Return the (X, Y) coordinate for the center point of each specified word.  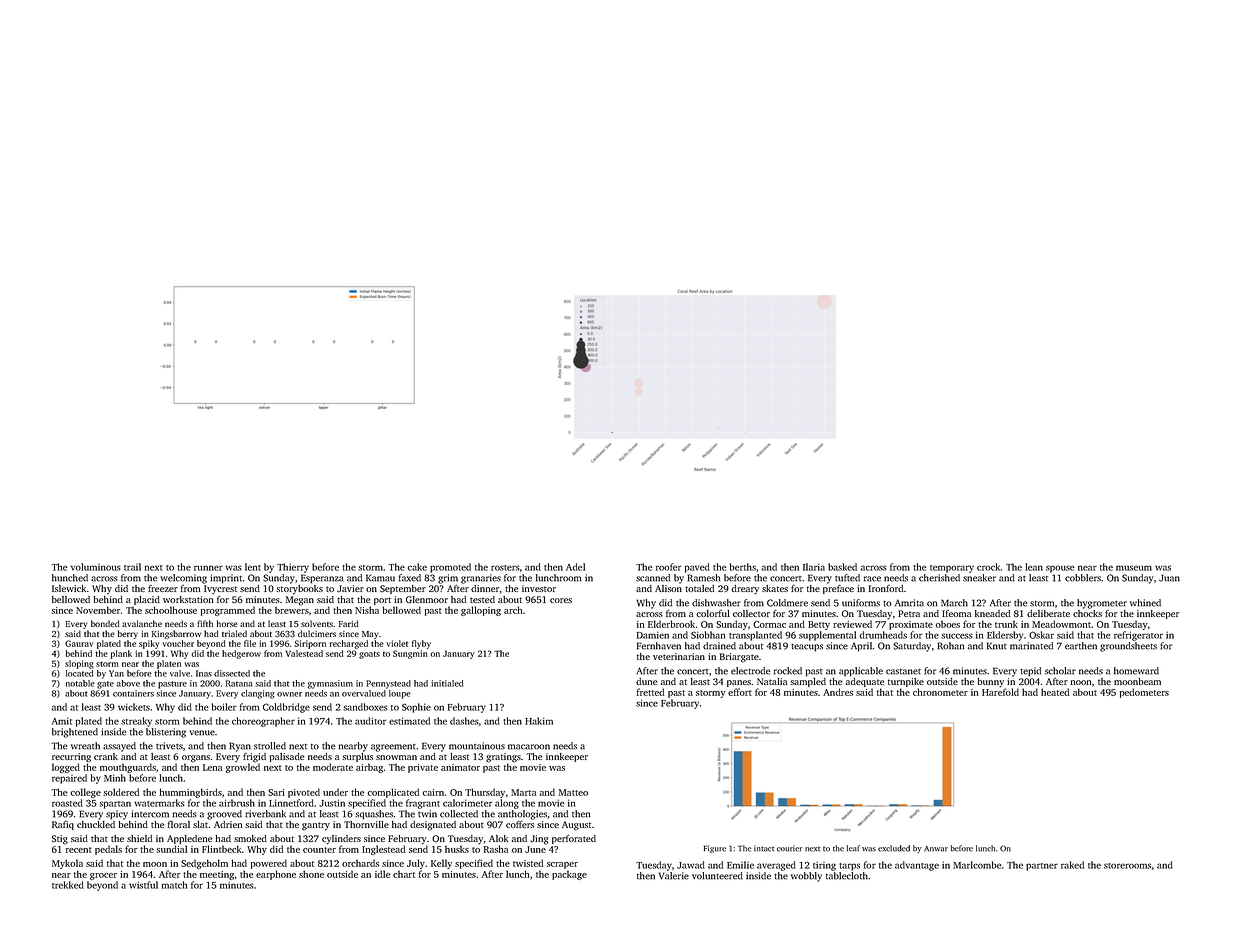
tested (482, 599)
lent (253, 567)
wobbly (806, 877)
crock (988, 567)
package (569, 875)
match (174, 885)
